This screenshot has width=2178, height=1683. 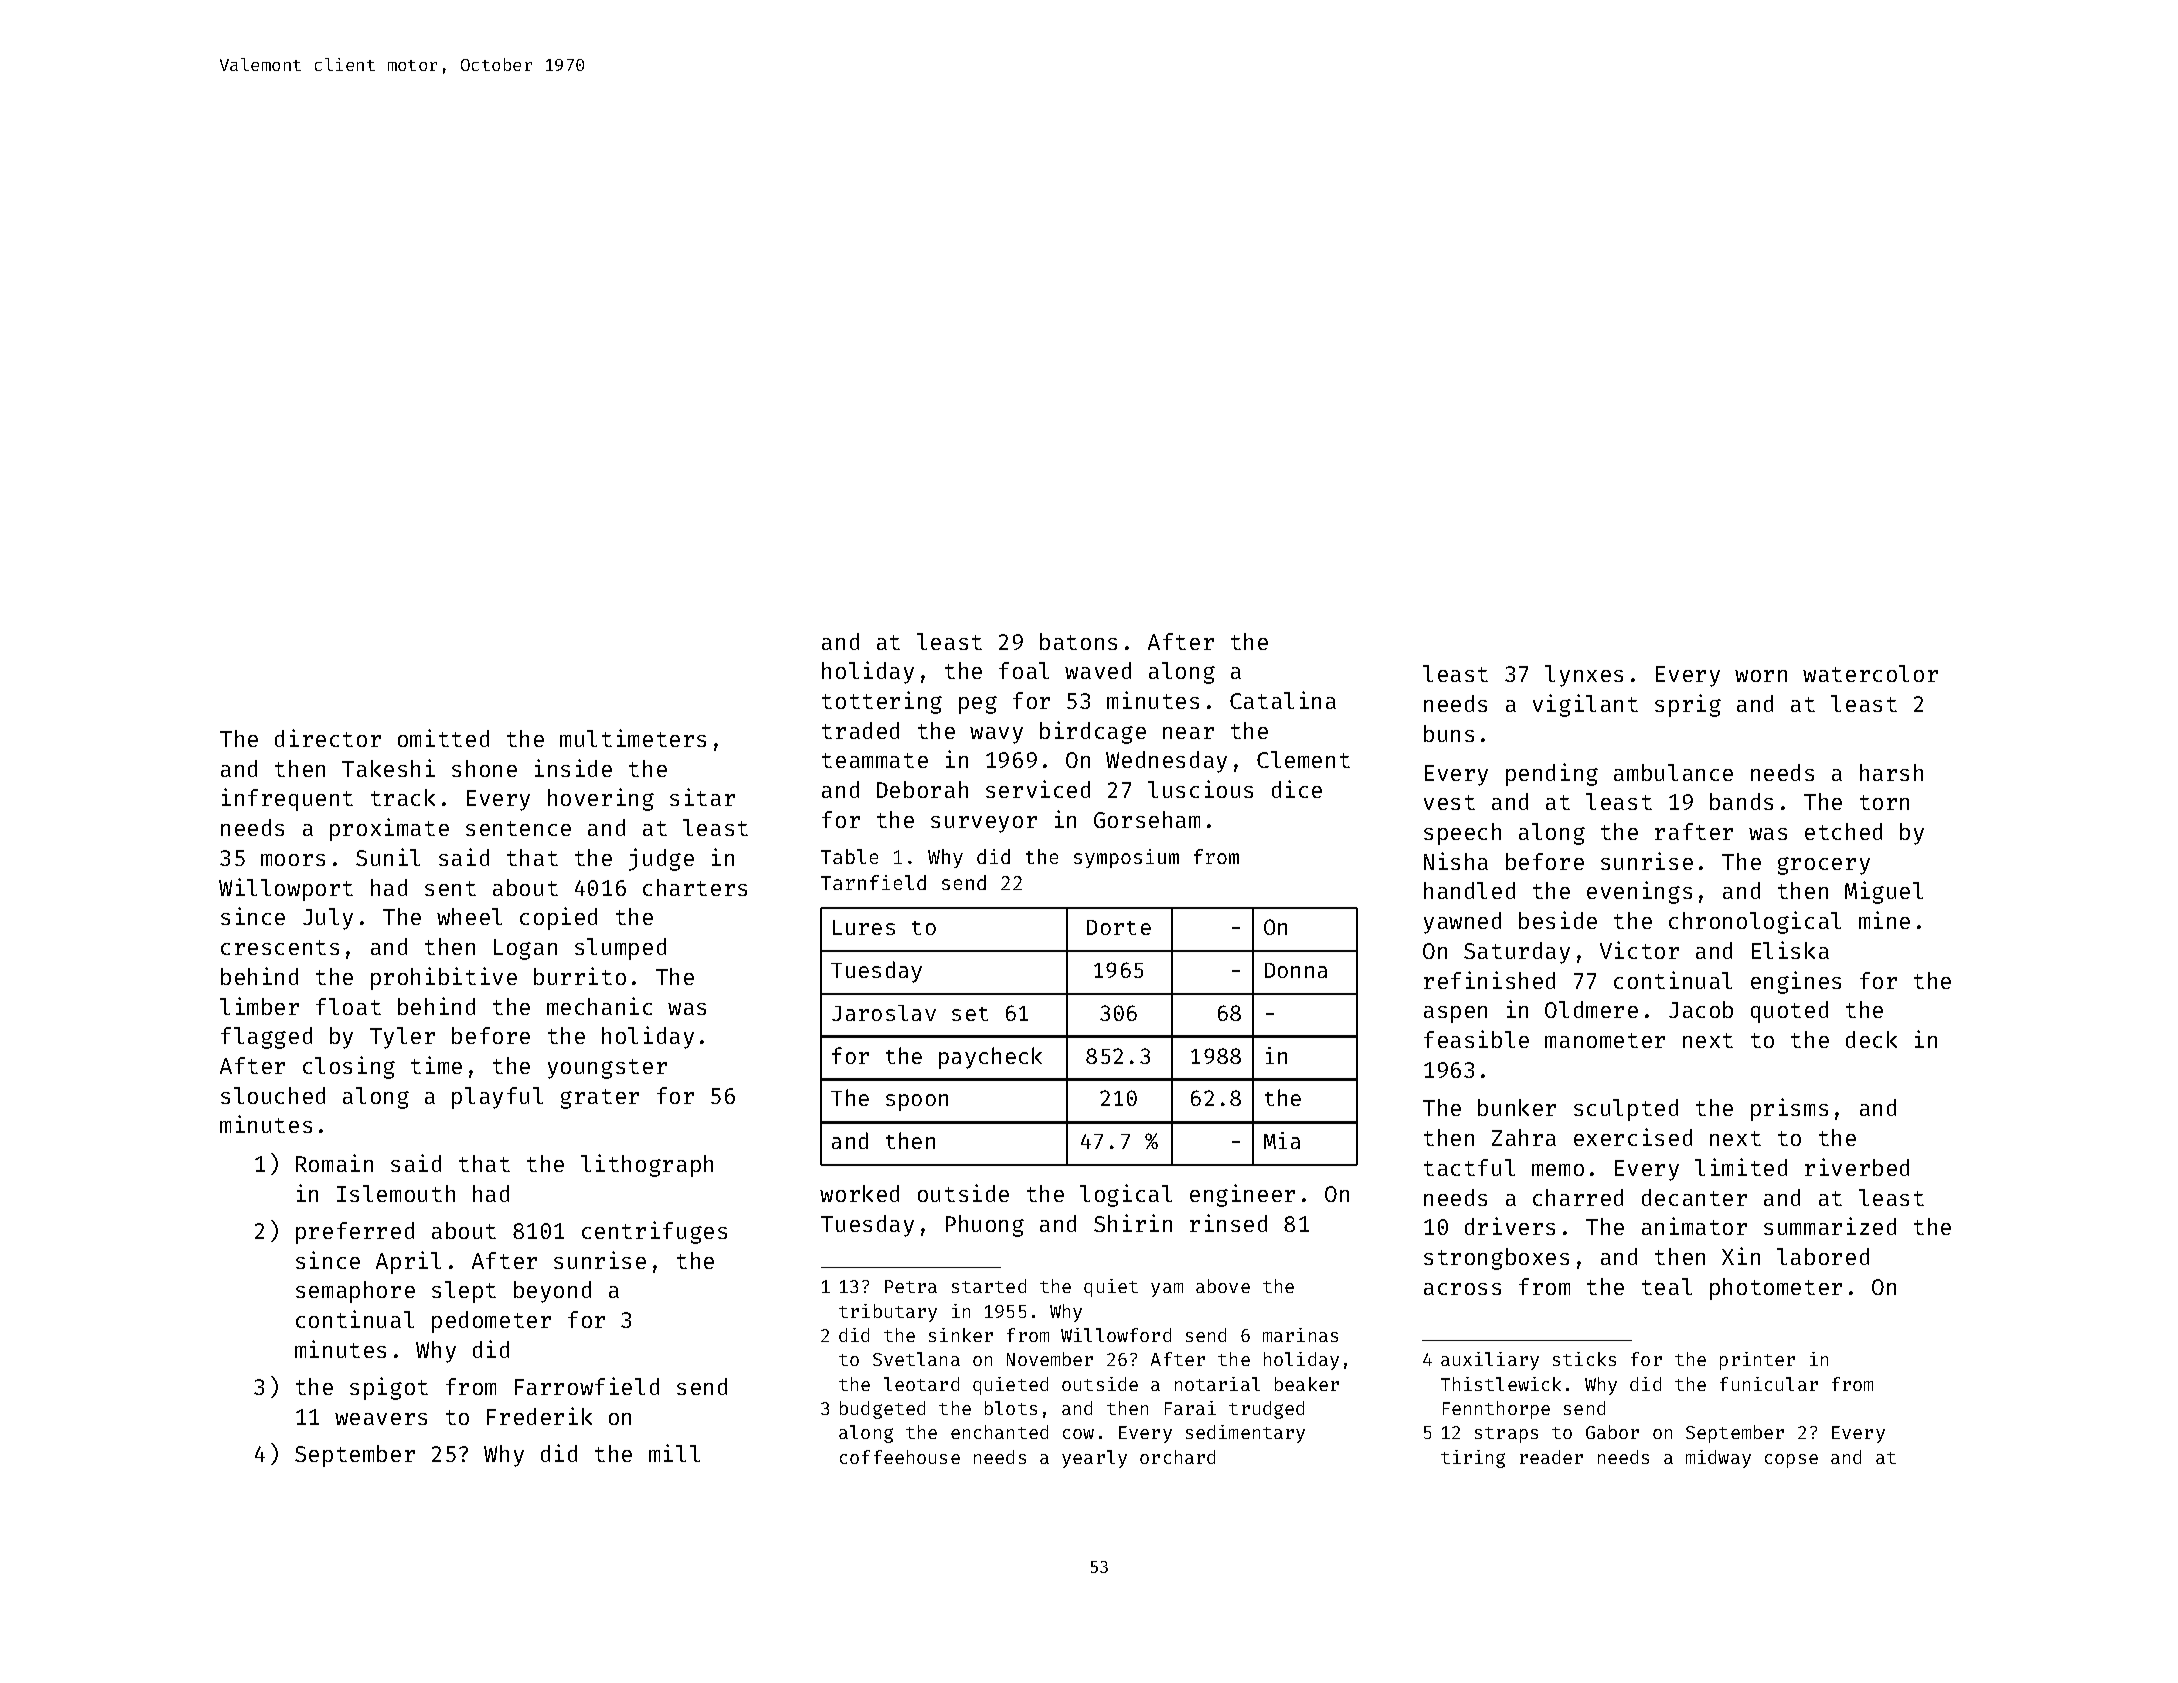 I want to click on foal, so click(x=1024, y=670).
